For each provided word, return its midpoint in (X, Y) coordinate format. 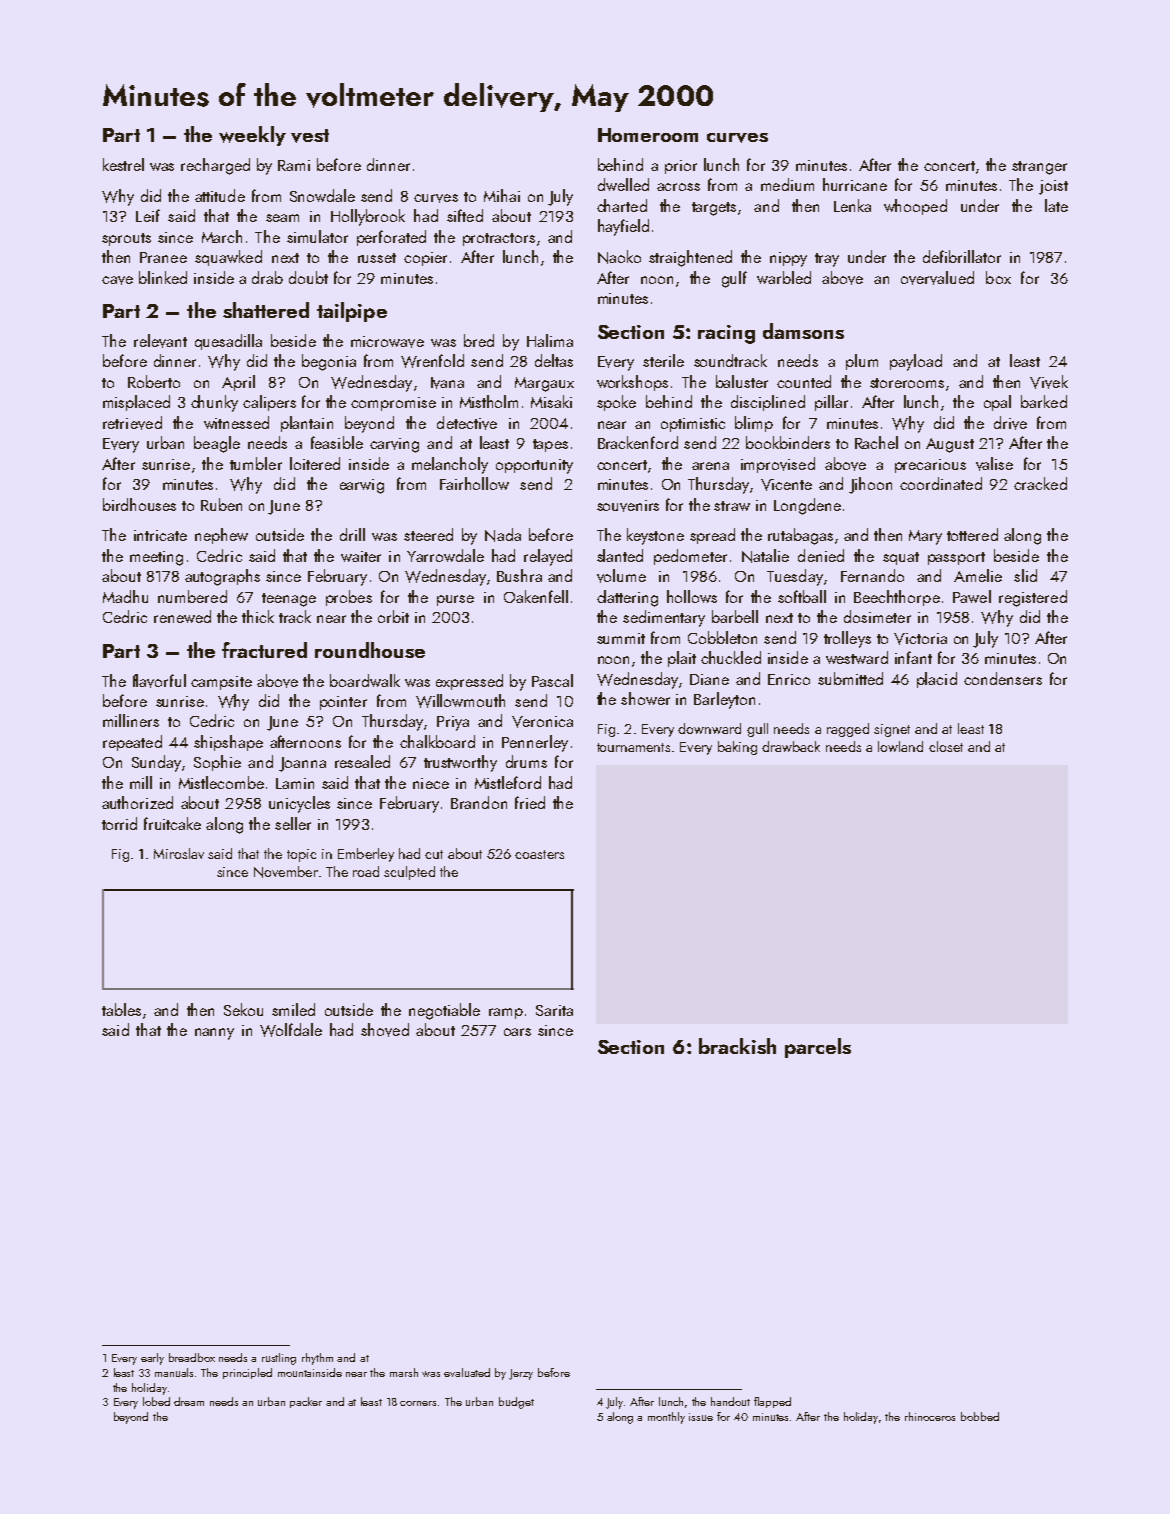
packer (306, 1402)
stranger (1039, 168)
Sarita (554, 1010)
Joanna (302, 764)
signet (892, 730)
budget (516, 1403)
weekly (252, 136)
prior (681, 167)
